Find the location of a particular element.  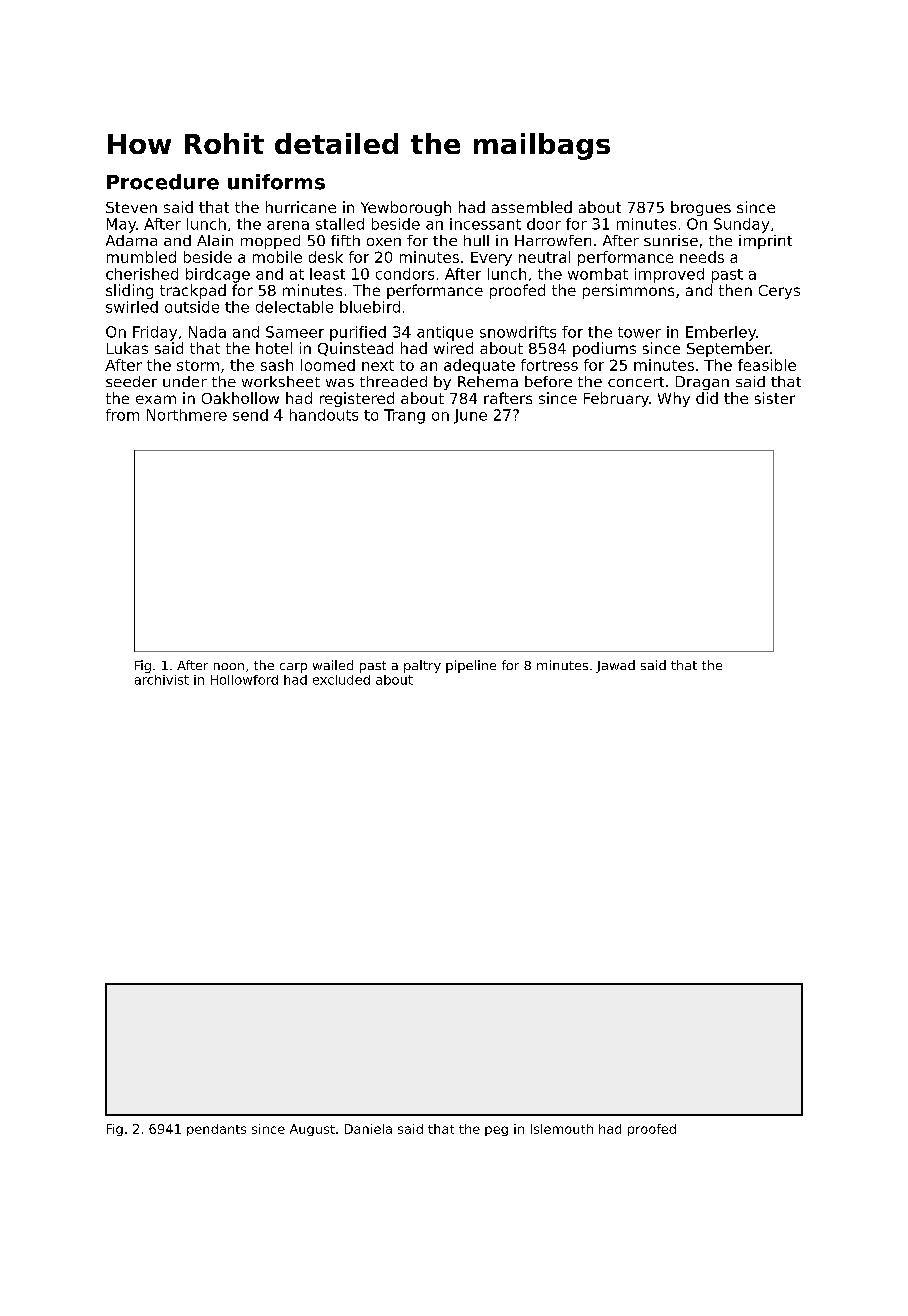

pipeline is located at coordinates (471, 666).
